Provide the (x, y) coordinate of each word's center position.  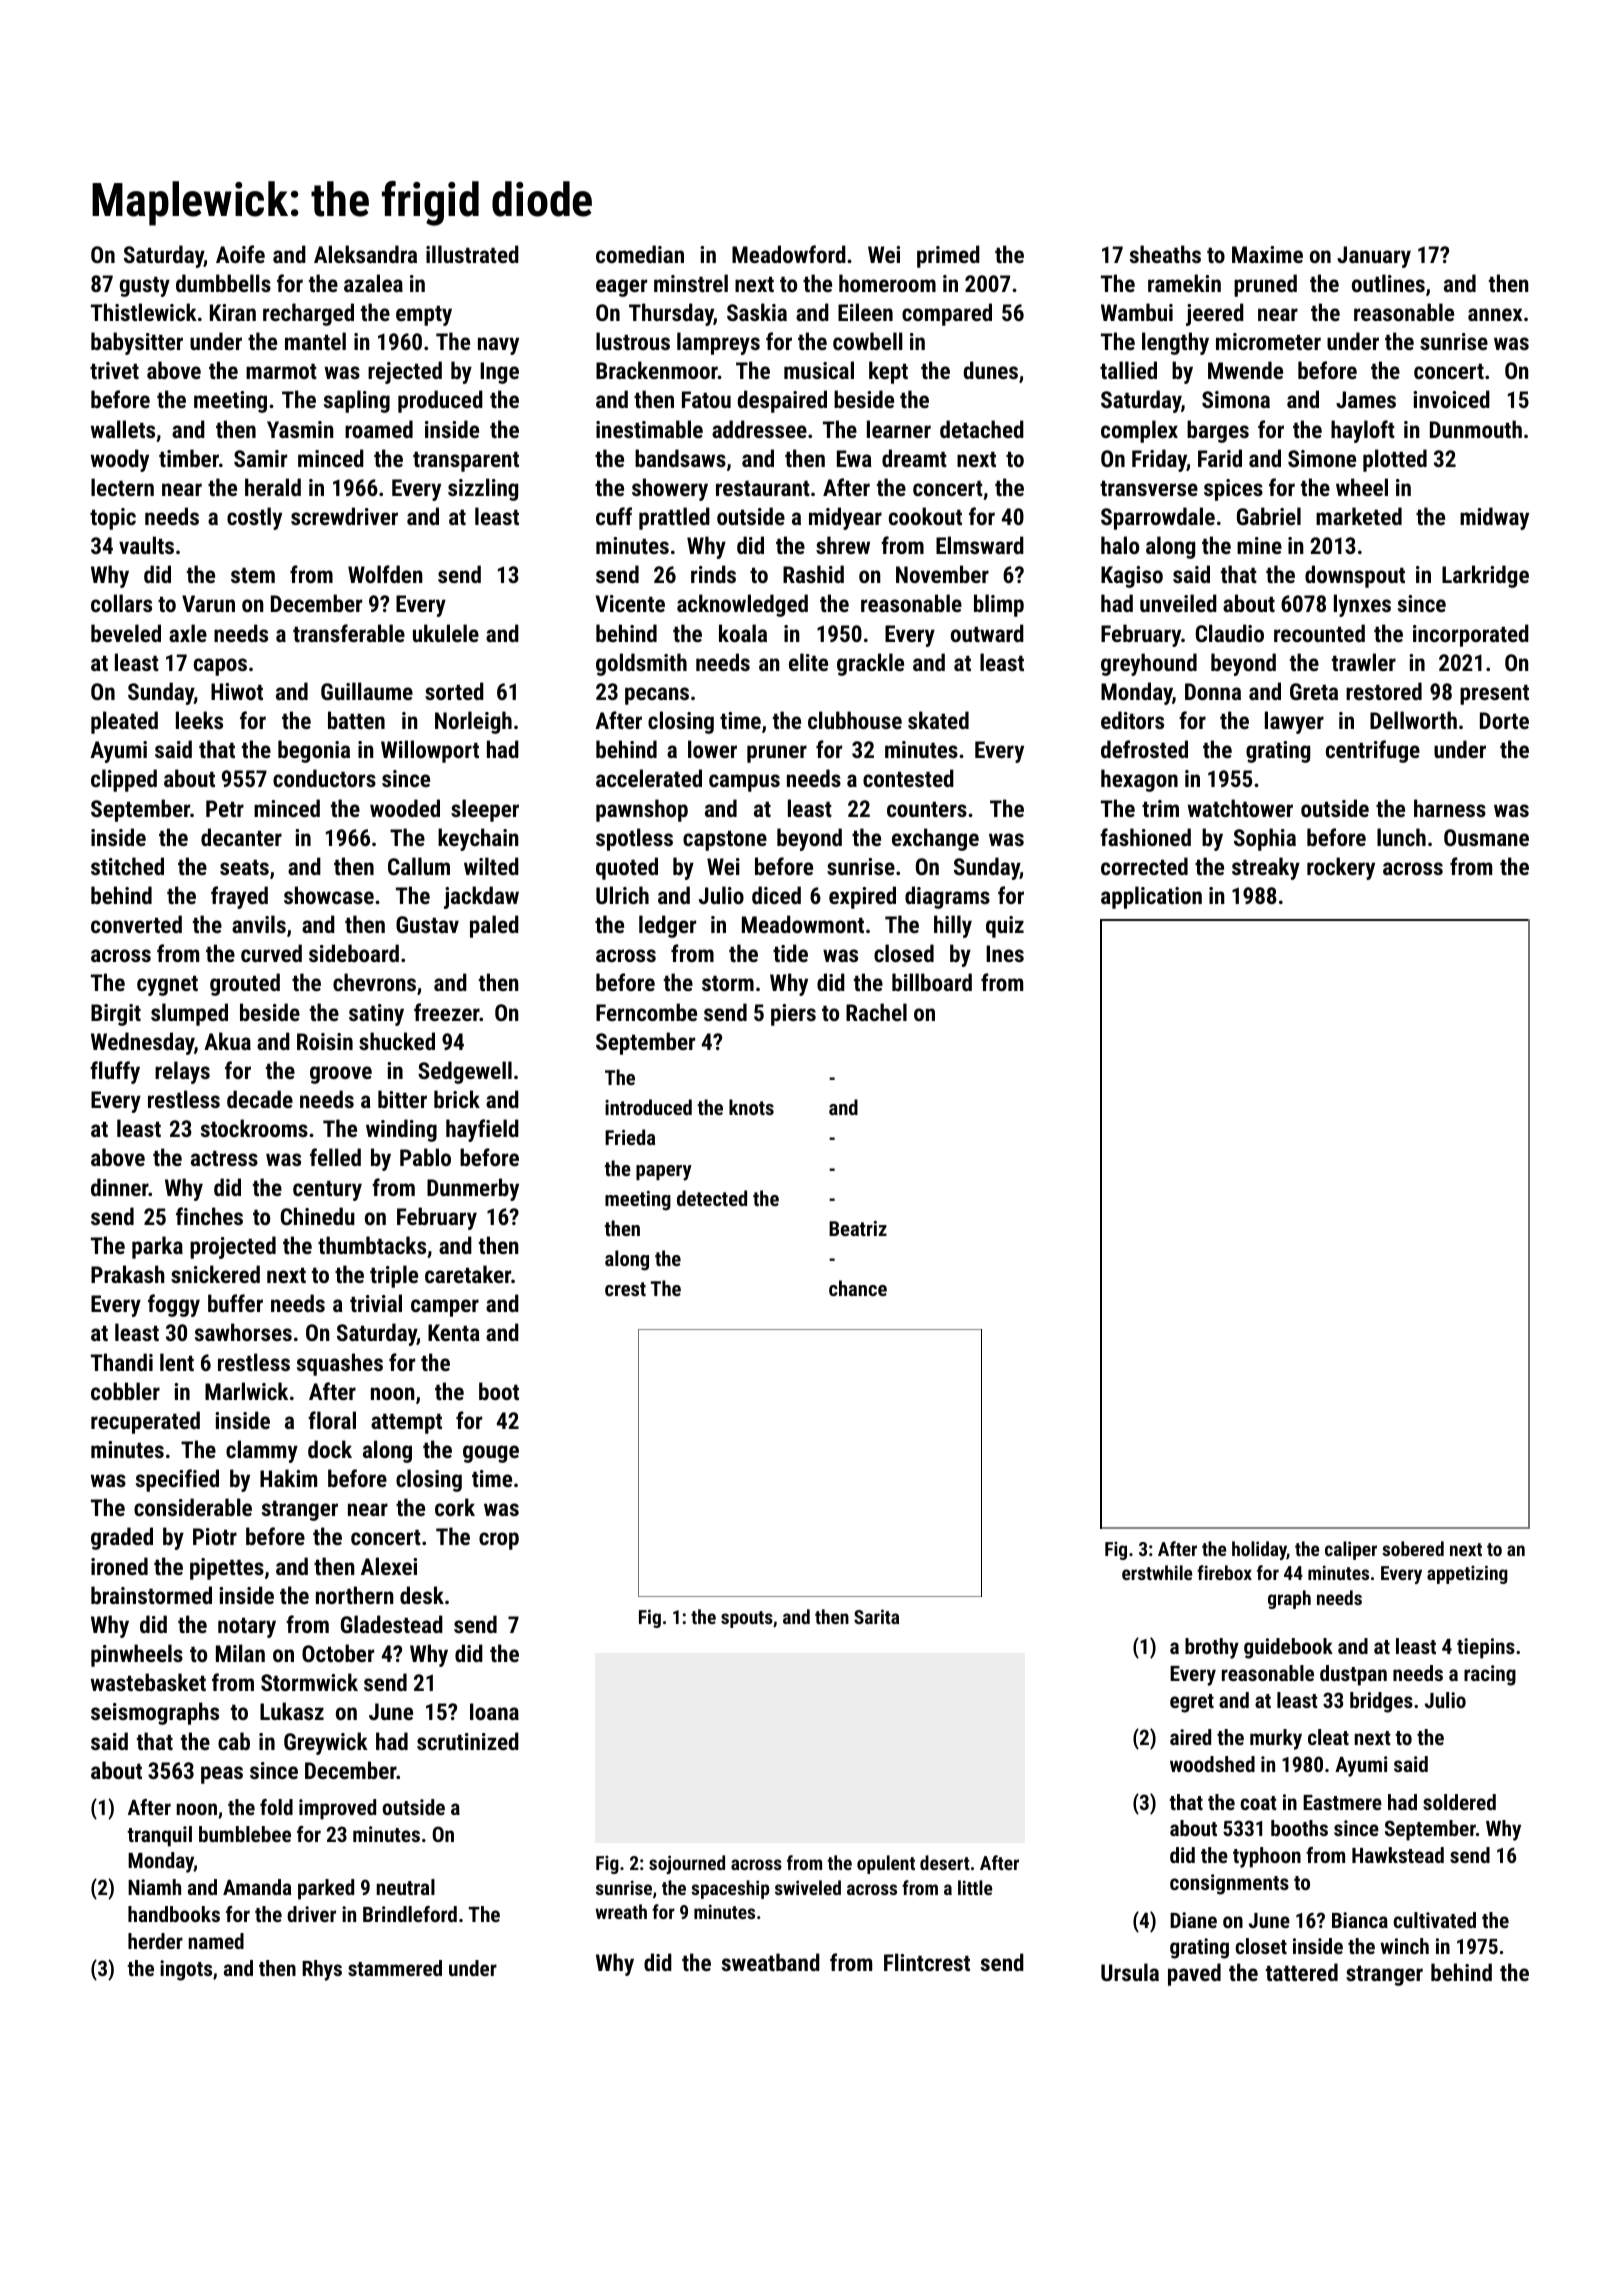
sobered (1413, 1548)
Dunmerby (473, 1189)
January (1374, 257)
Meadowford (789, 254)
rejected (405, 372)
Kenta (454, 1332)
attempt (406, 1423)
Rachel (876, 1012)
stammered (395, 1968)
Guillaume (367, 691)
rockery (1341, 868)
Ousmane (1486, 837)
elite (808, 662)
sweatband (771, 1962)
